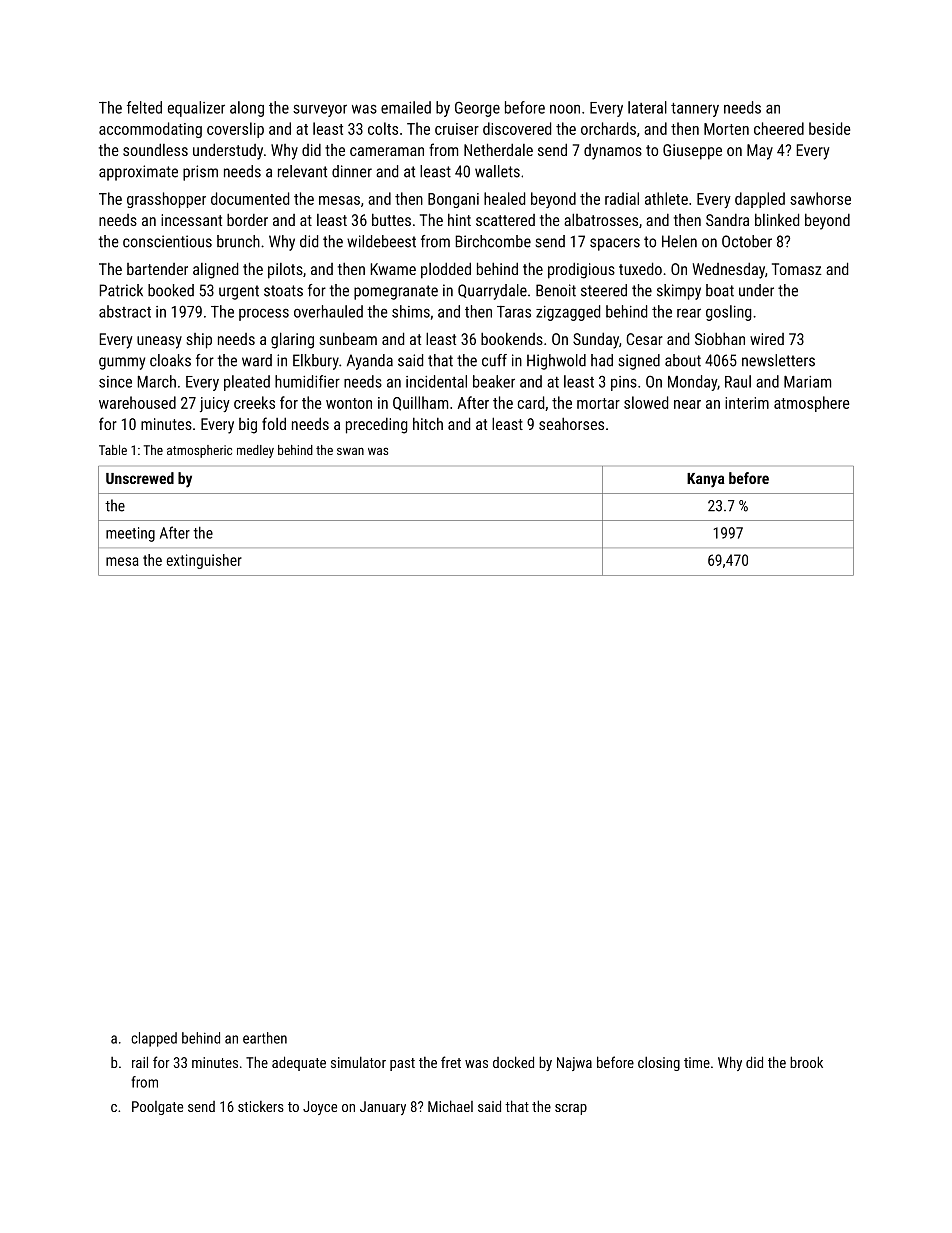 This screenshot has width=952, height=1233. Describe the element at coordinates (683, 360) in the screenshot. I see `about` at that location.
